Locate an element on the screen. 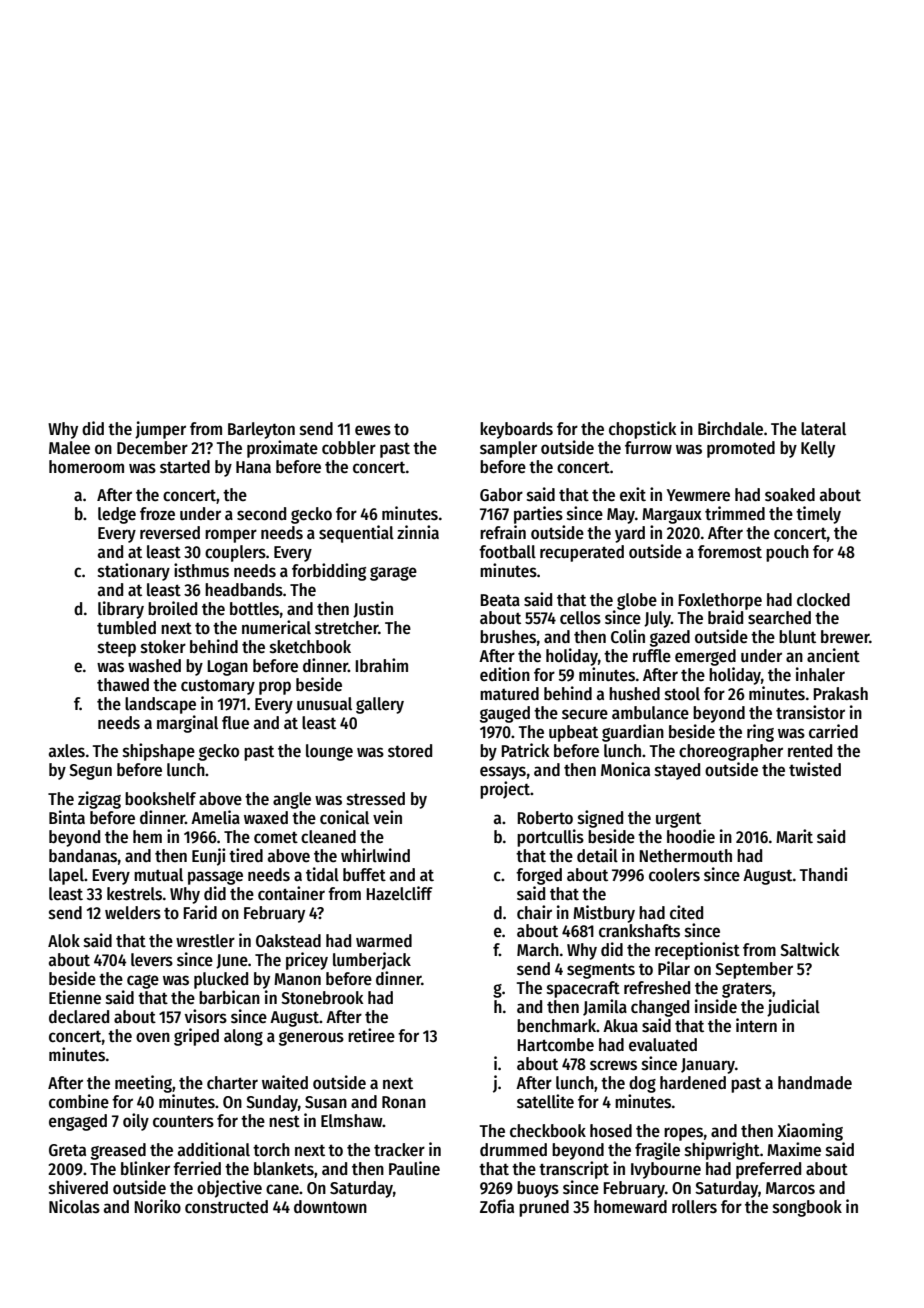 This screenshot has height=1308, width=924. football is located at coordinates (507, 552).
